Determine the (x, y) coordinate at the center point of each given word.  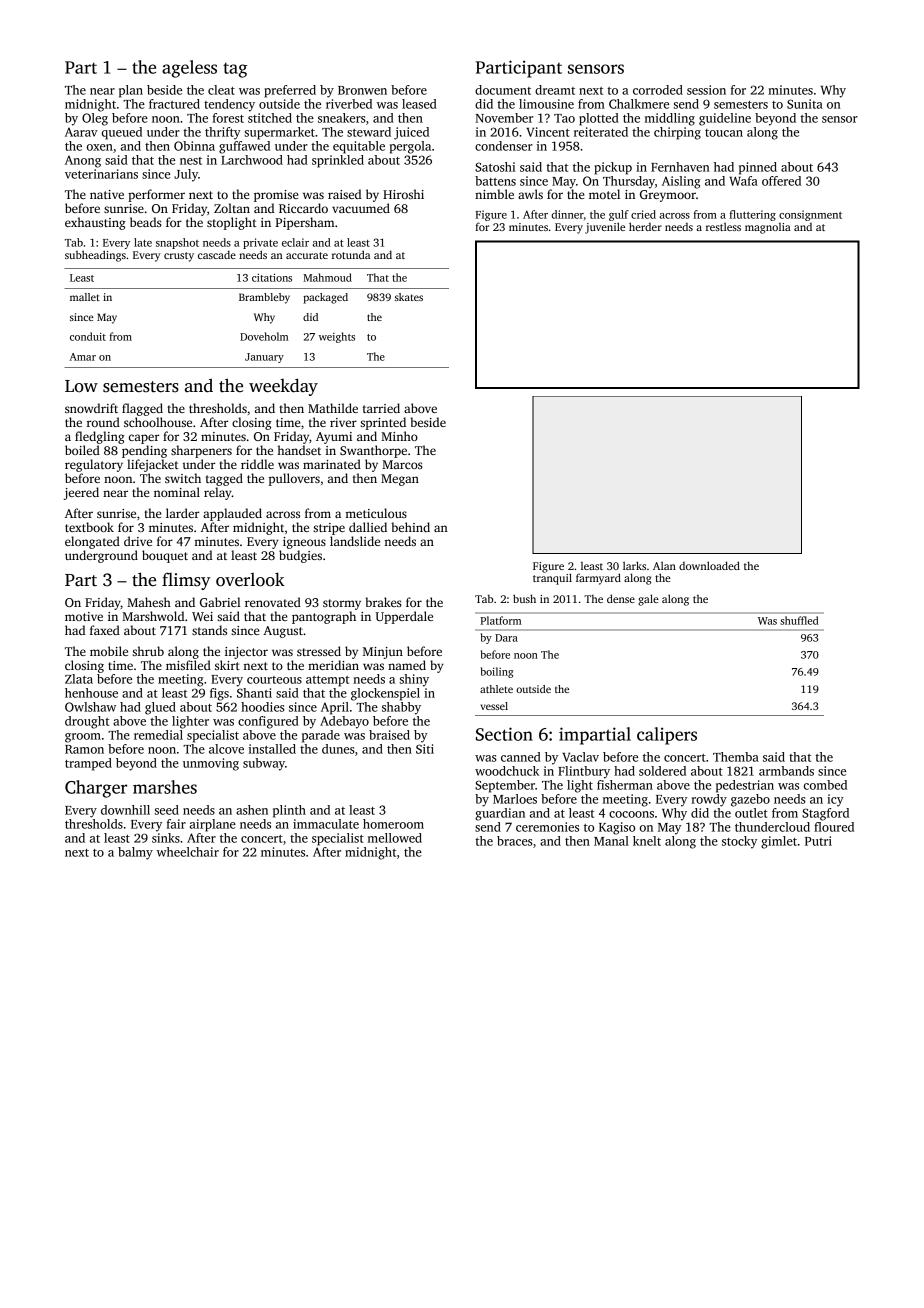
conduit (88, 336)
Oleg (95, 119)
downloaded (709, 565)
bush (524, 598)
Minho (399, 436)
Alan (664, 565)
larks (634, 565)
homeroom (393, 824)
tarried (381, 408)
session (706, 90)
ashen (252, 810)
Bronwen (362, 90)
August (283, 632)
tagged (224, 479)
